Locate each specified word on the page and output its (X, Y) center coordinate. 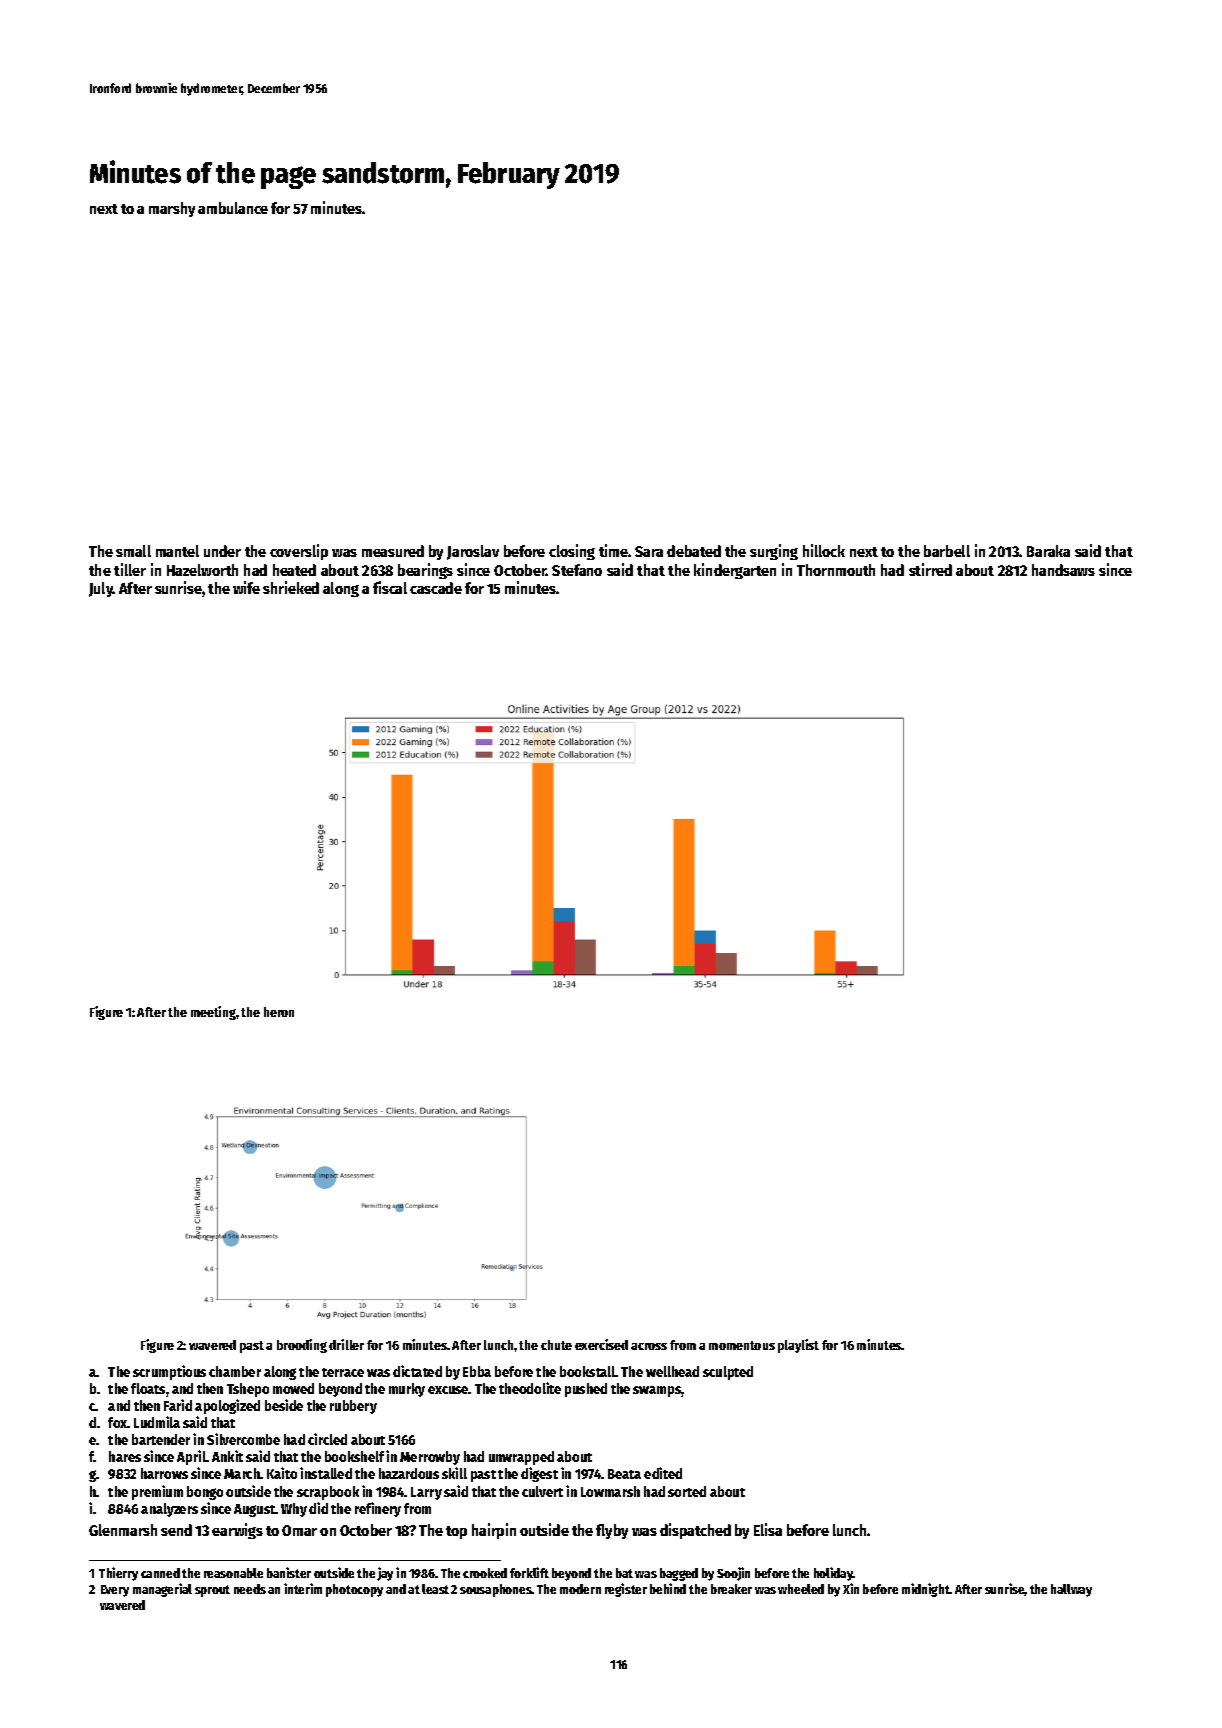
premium (157, 1492)
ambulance (233, 208)
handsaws (1063, 570)
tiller (130, 569)
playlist (798, 1346)
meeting (213, 1013)
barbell (947, 551)
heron (279, 1012)
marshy (172, 209)
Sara (649, 551)
